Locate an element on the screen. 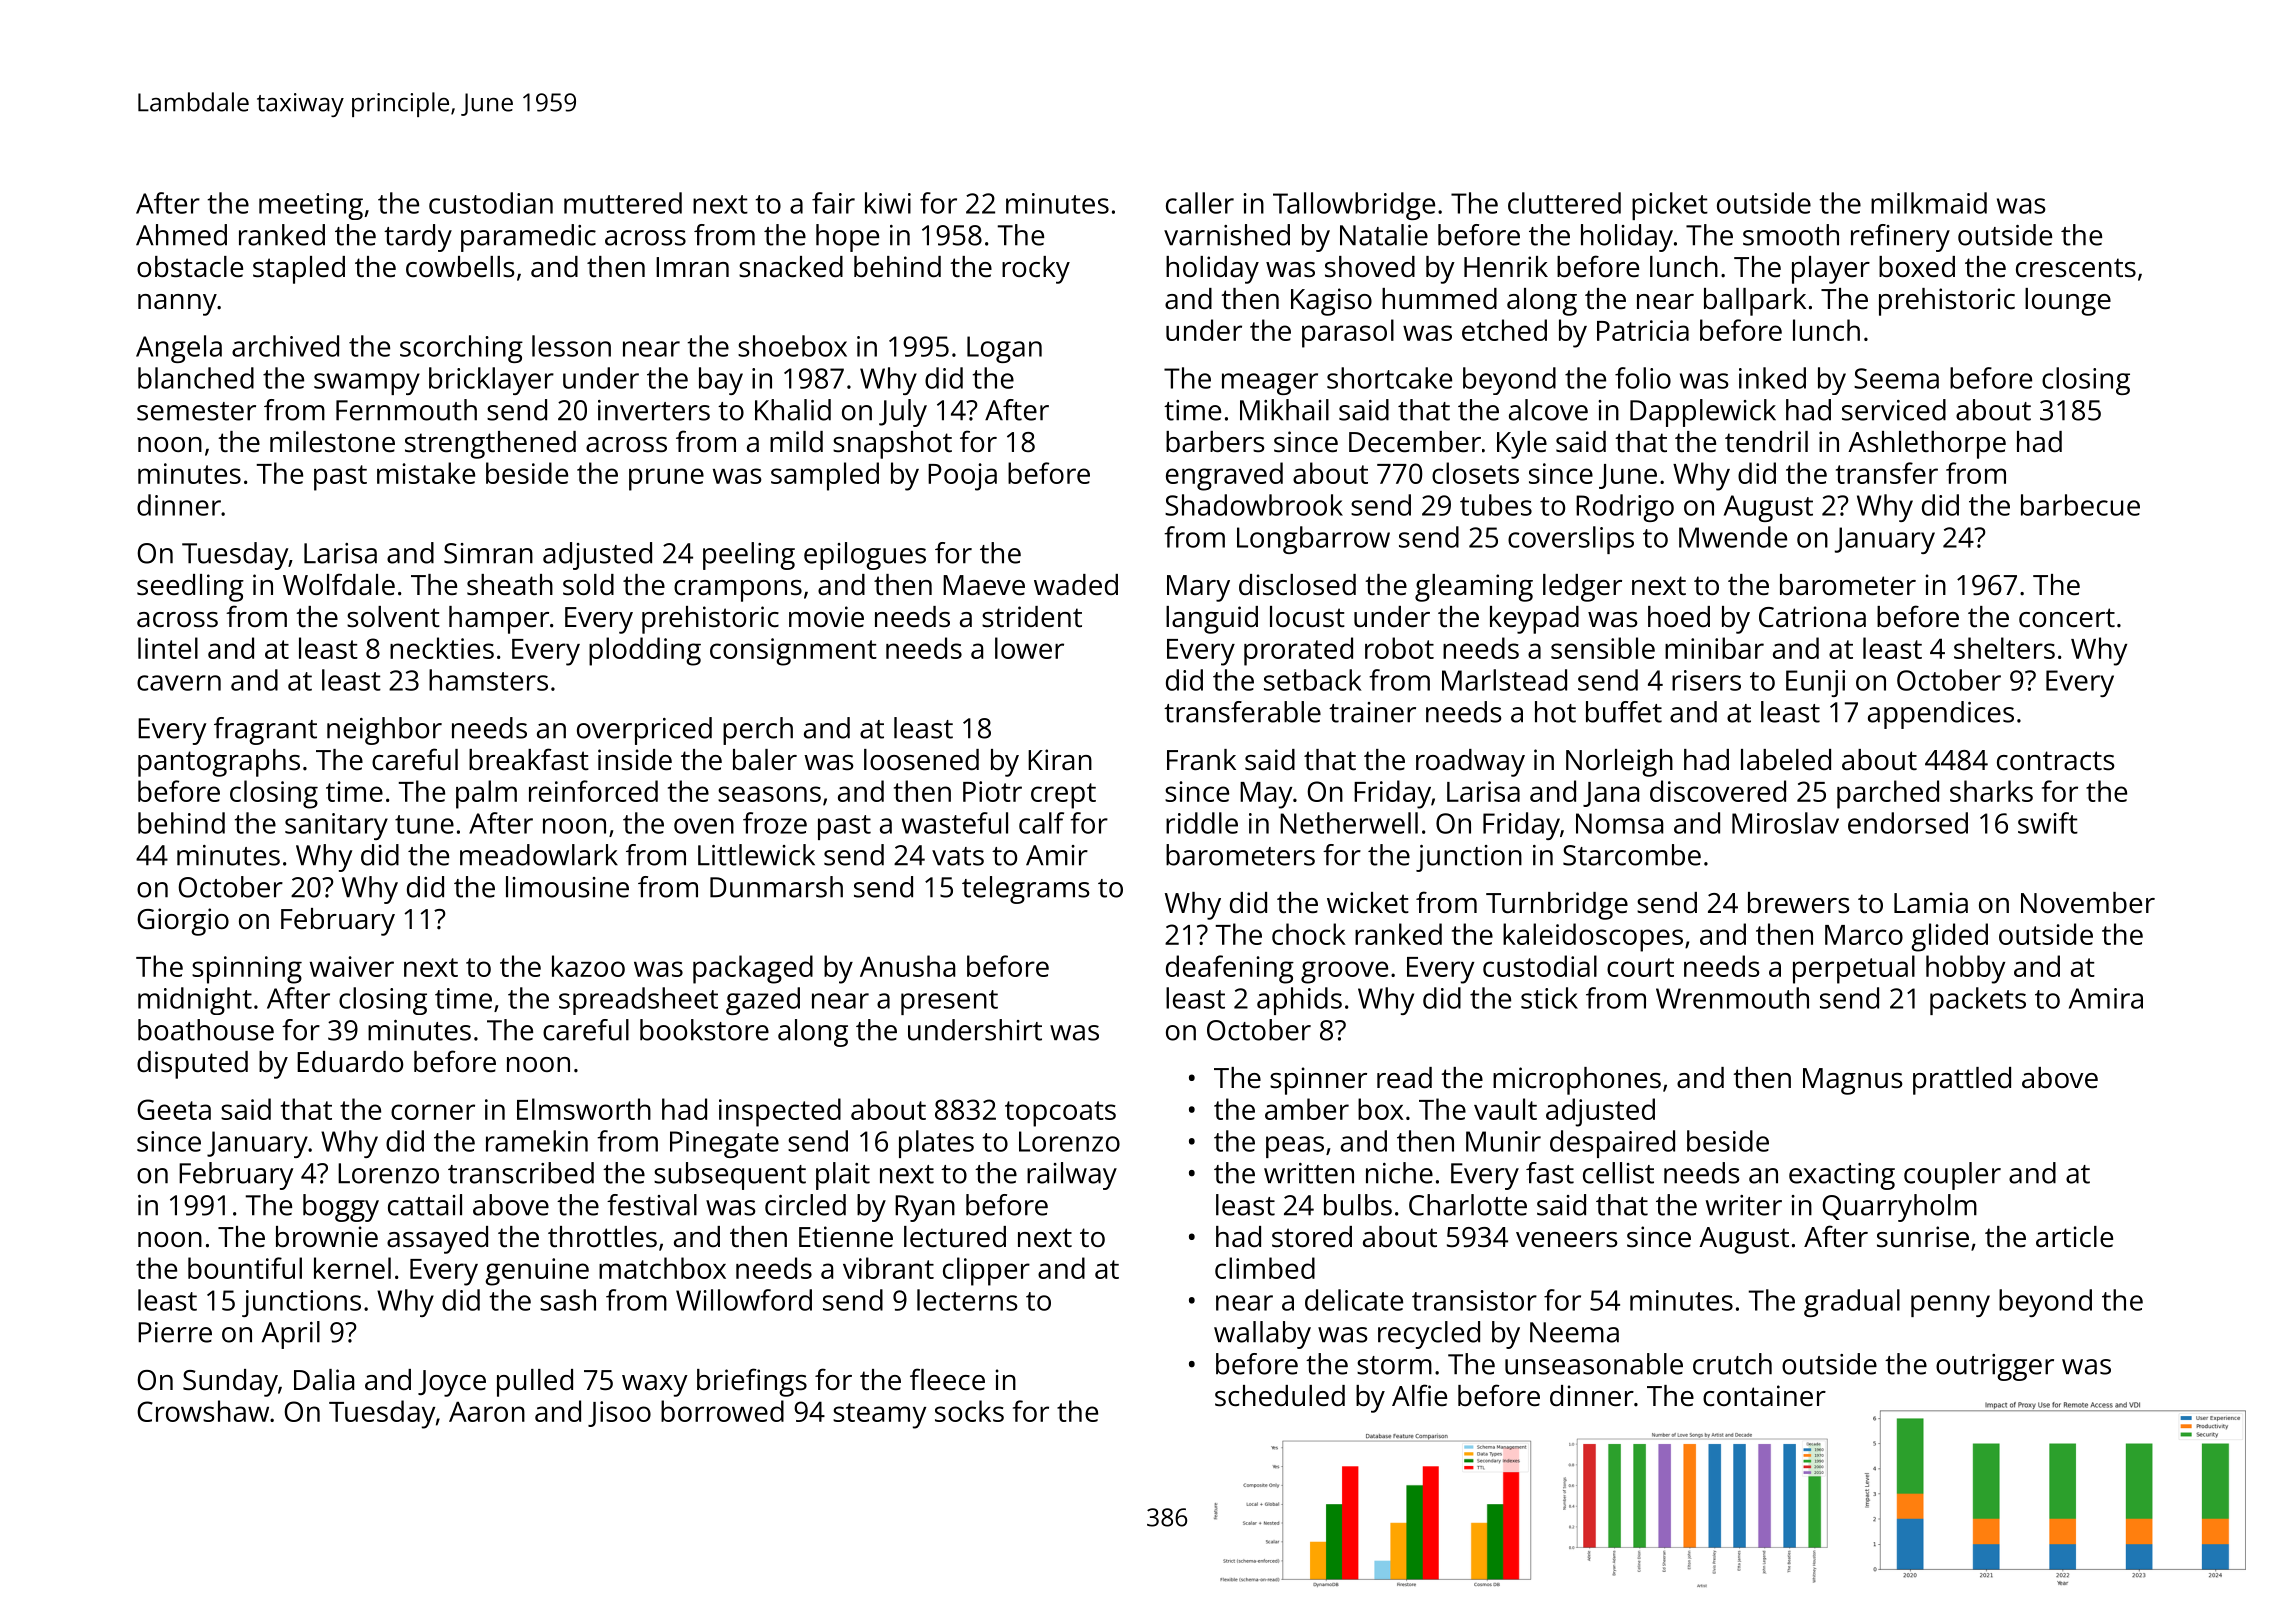  languid is located at coordinates (1212, 620).
